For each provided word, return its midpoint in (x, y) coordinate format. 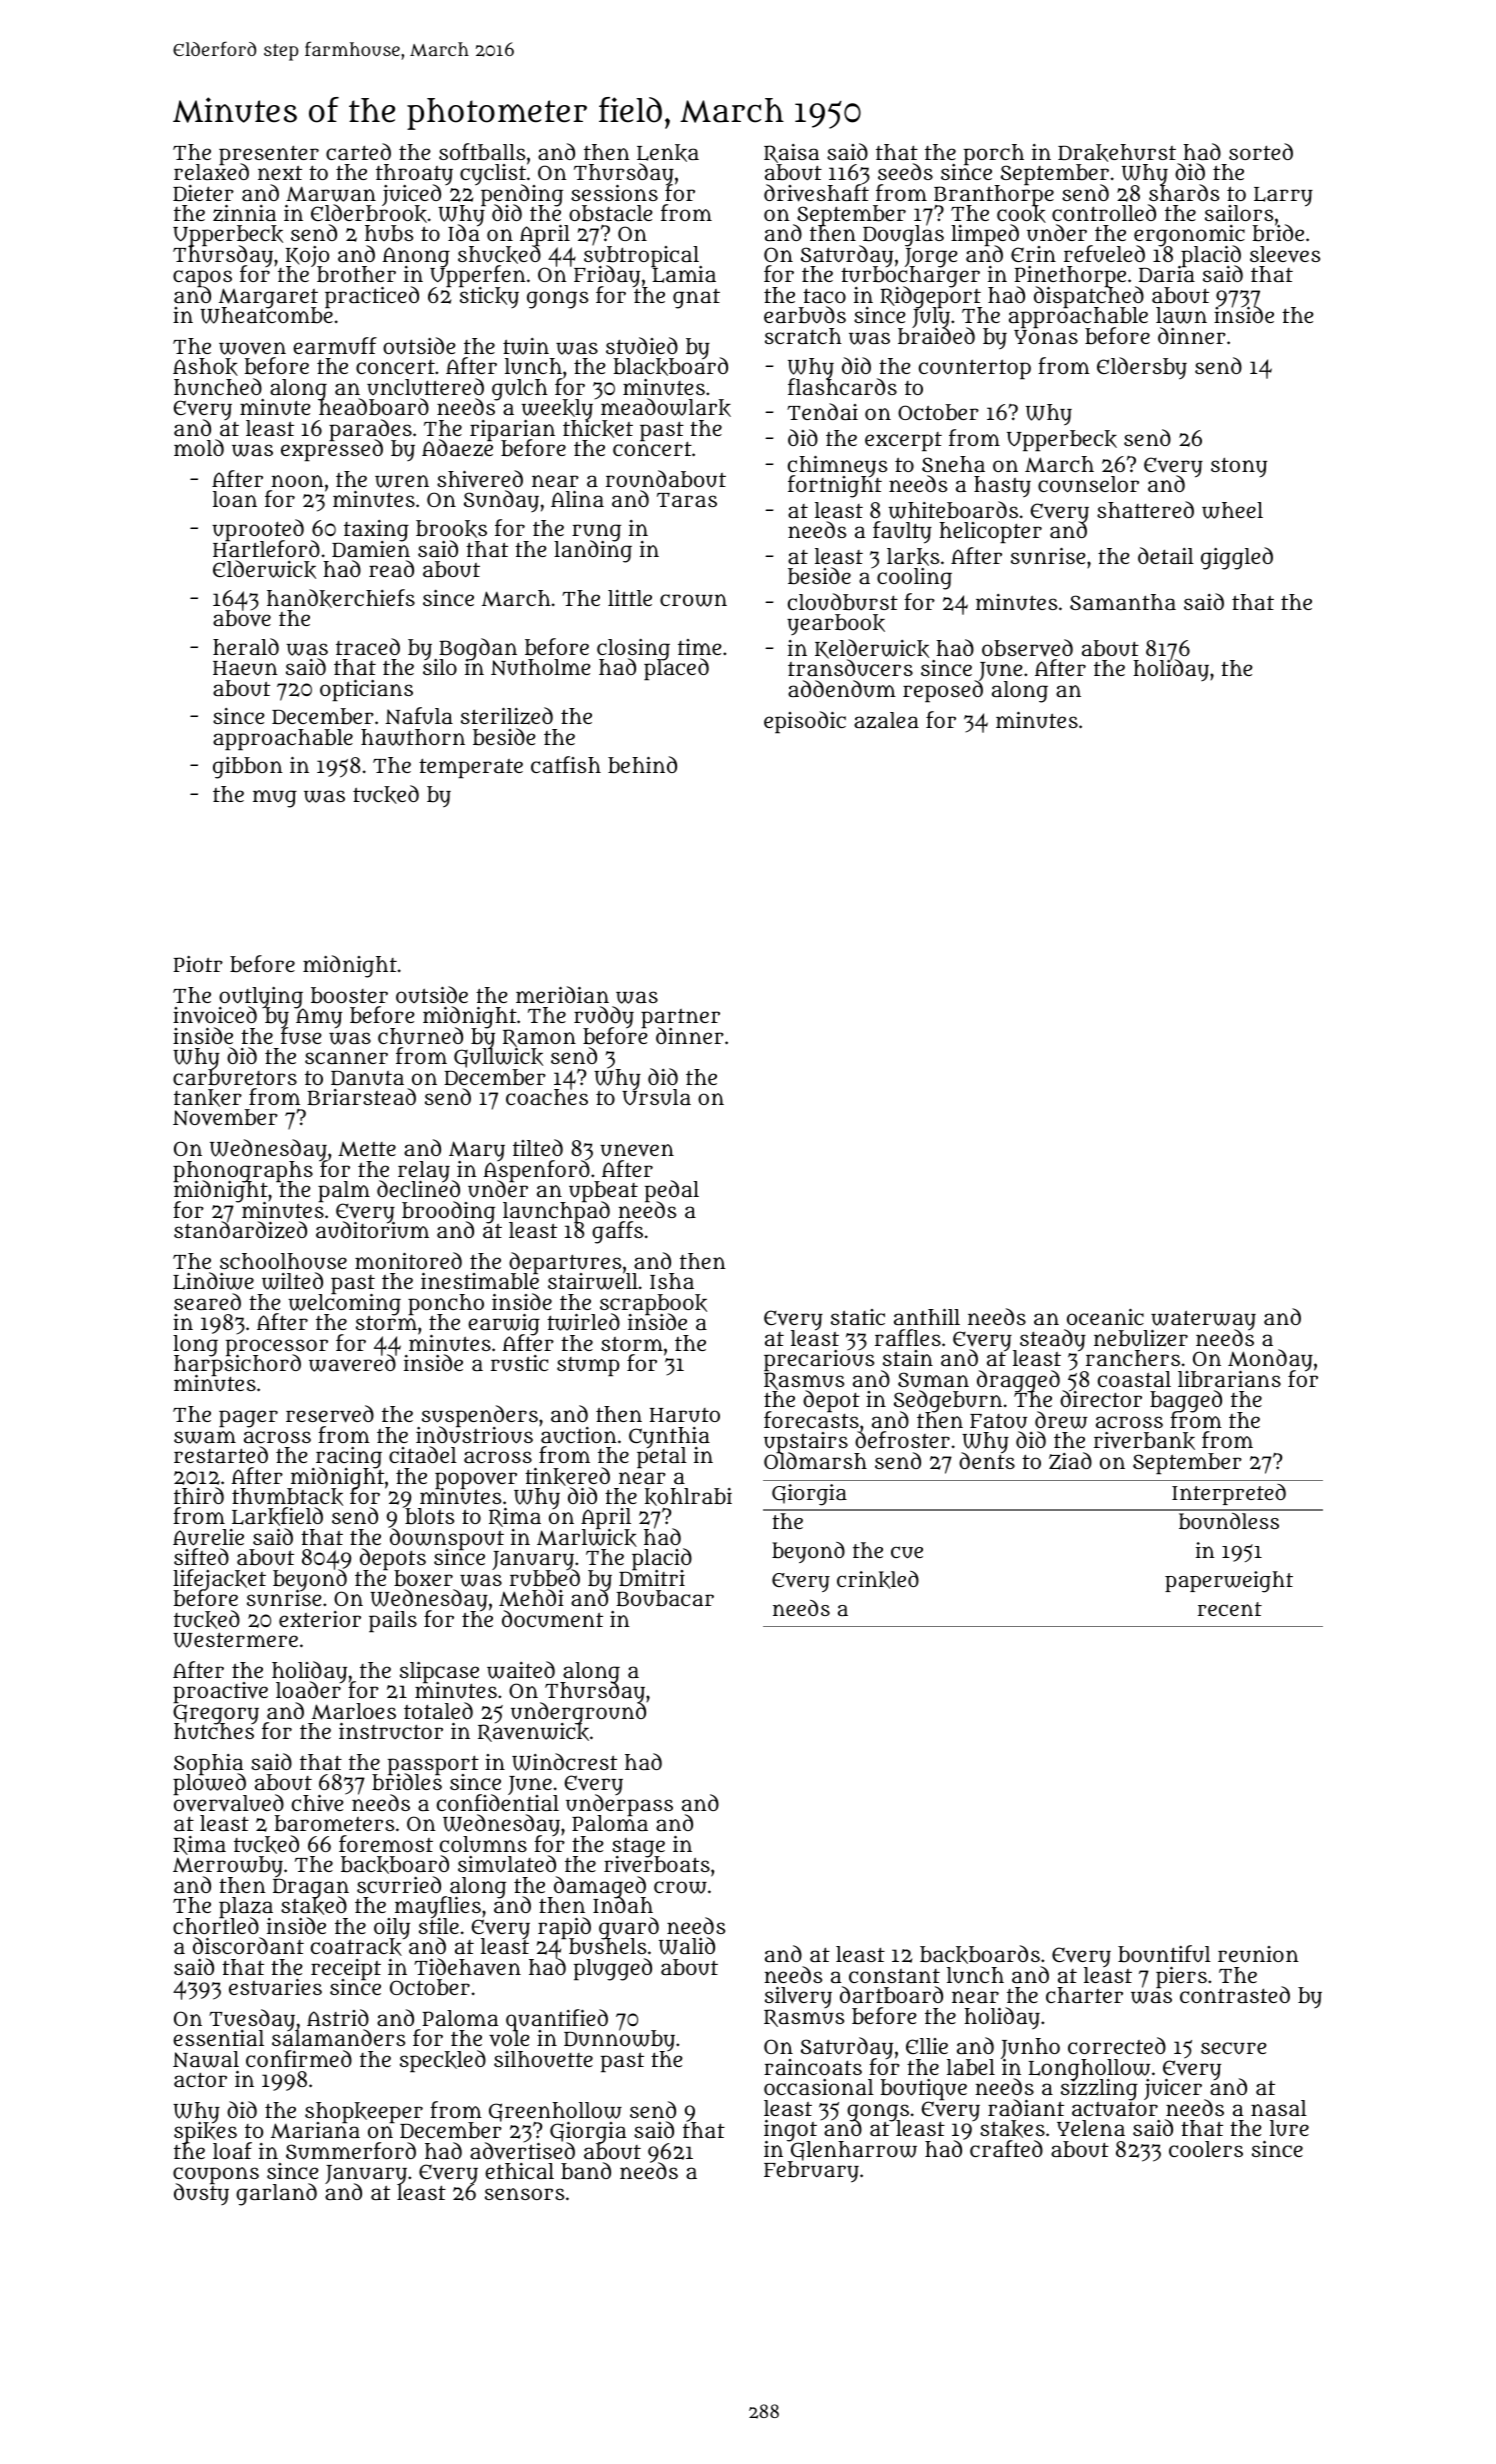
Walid (687, 1946)
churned (420, 1035)
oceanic (1105, 1316)
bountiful (1164, 1954)
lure (1289, 2128)
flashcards (842, 387)
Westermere (235, 1640)
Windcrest (564, 1762)
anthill (927, 1316)
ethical (519, 2171)
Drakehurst (1117, 153)
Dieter (203, 193)
